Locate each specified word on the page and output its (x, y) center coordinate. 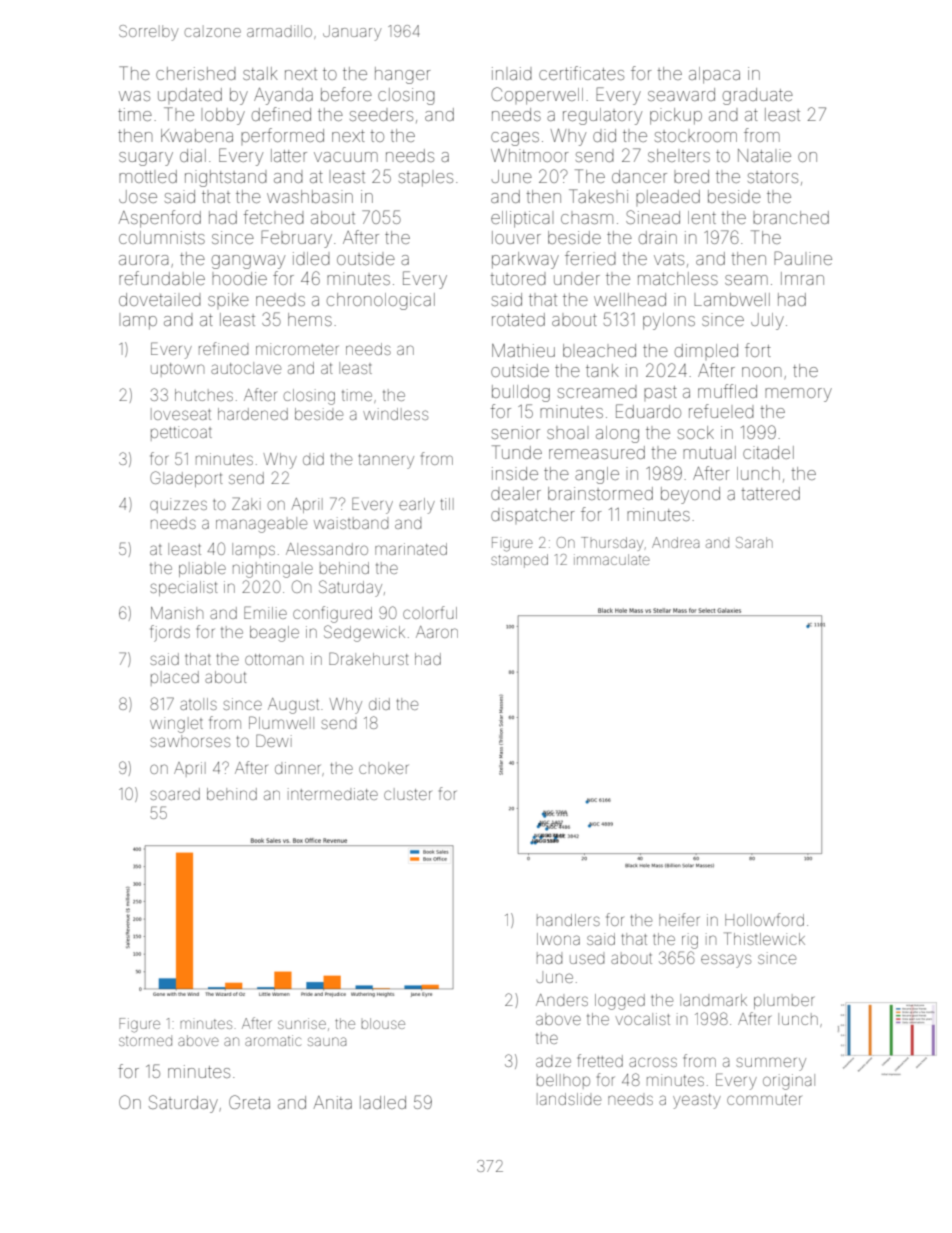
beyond (690, 495)
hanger (403, 75)
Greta (249, 1102)
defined (281, 114)
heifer (679, 919)
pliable (202, 569)
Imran (802, 278)
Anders (562, 1000)
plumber (784, 1001)
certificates (581, 73)
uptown (177, 370)
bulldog (521, 393)
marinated (411, 549)
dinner (297, 768)
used (587, 959)
